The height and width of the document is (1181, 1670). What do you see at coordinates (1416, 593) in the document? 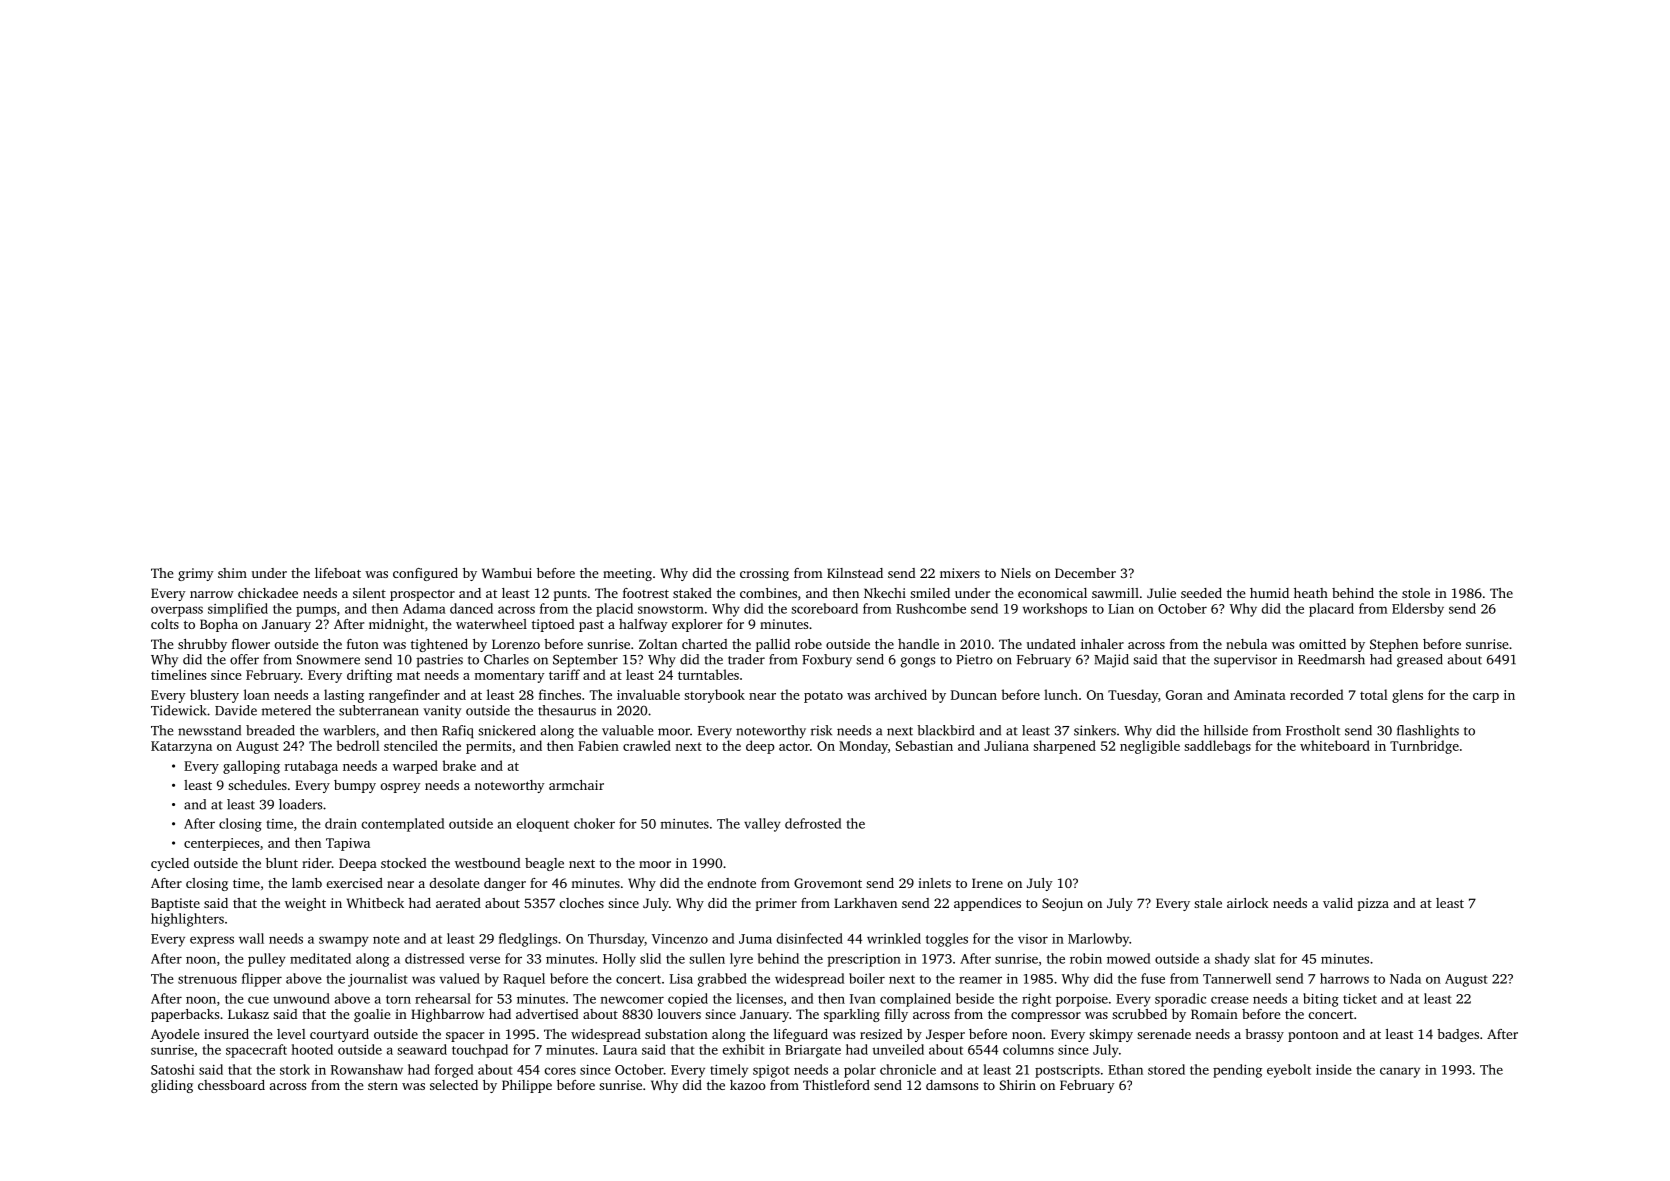
I see `stole` at bounding box center [1416, 593].
